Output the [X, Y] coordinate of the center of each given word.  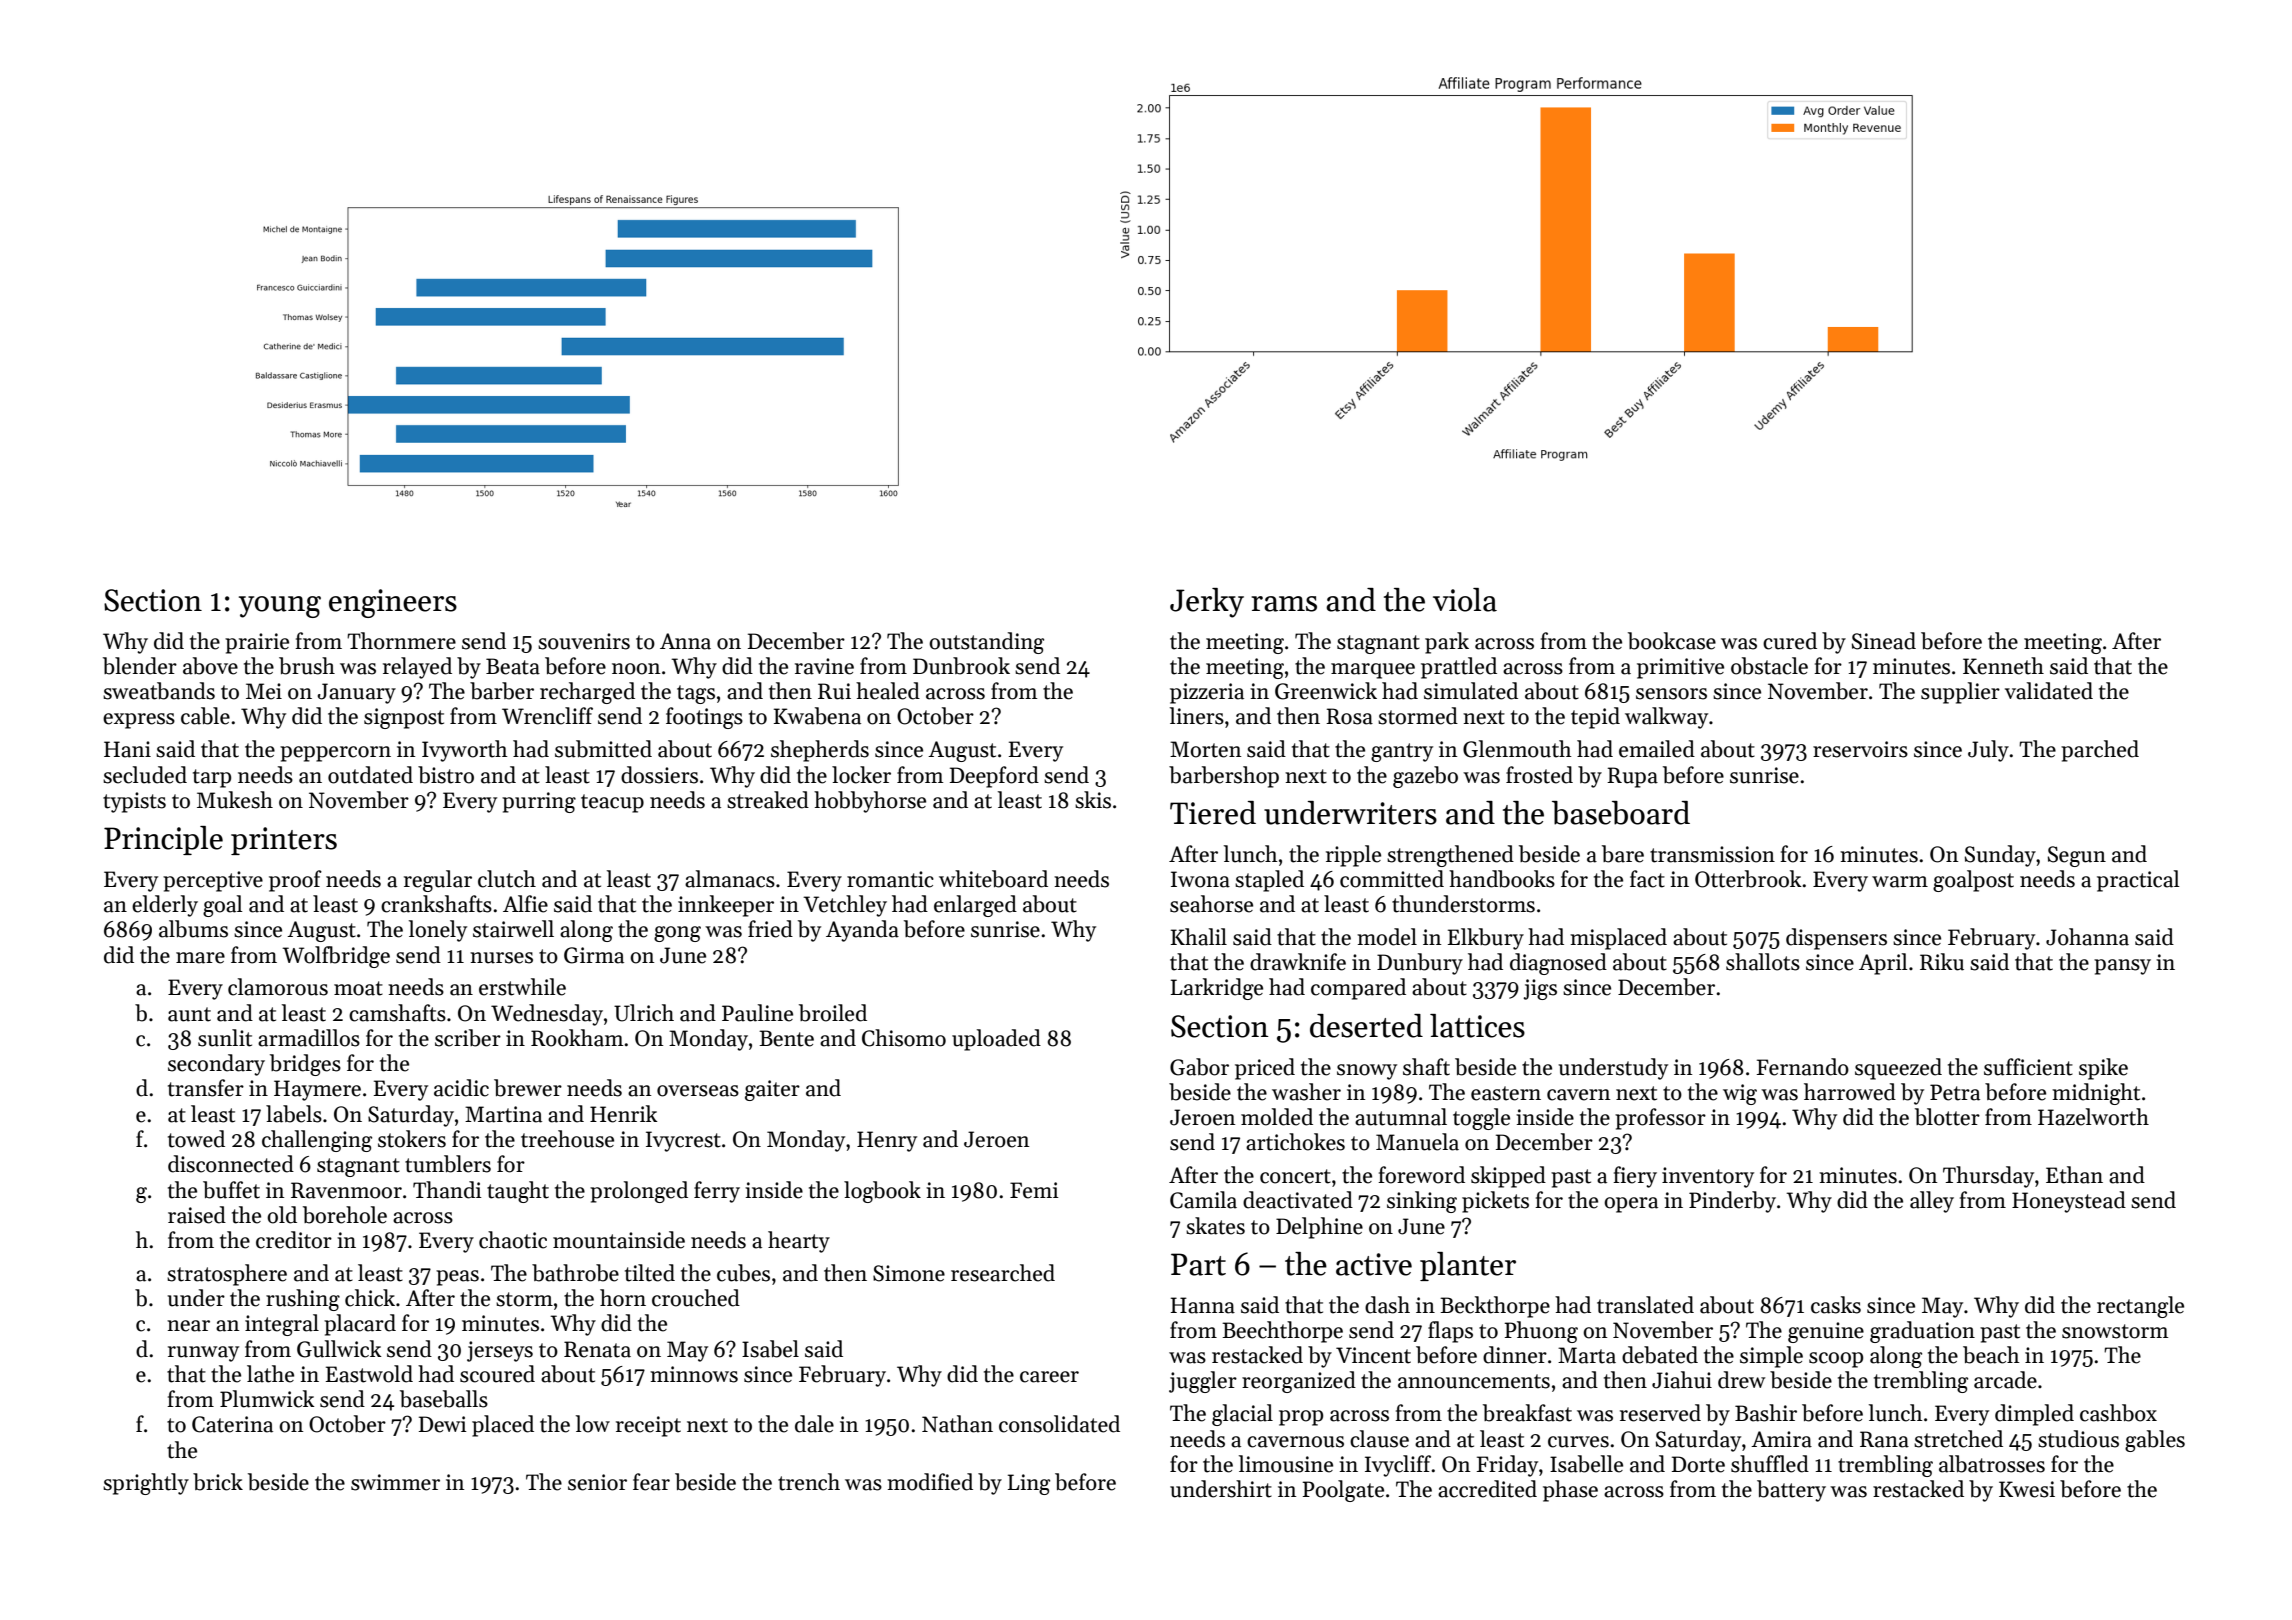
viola [1465, 600]
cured [1790, 641]
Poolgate [1343, 1491]
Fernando [1803, 1067]
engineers [393, 603]
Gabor [1199, 1067]
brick [218, 1482]
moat [358, 988]
